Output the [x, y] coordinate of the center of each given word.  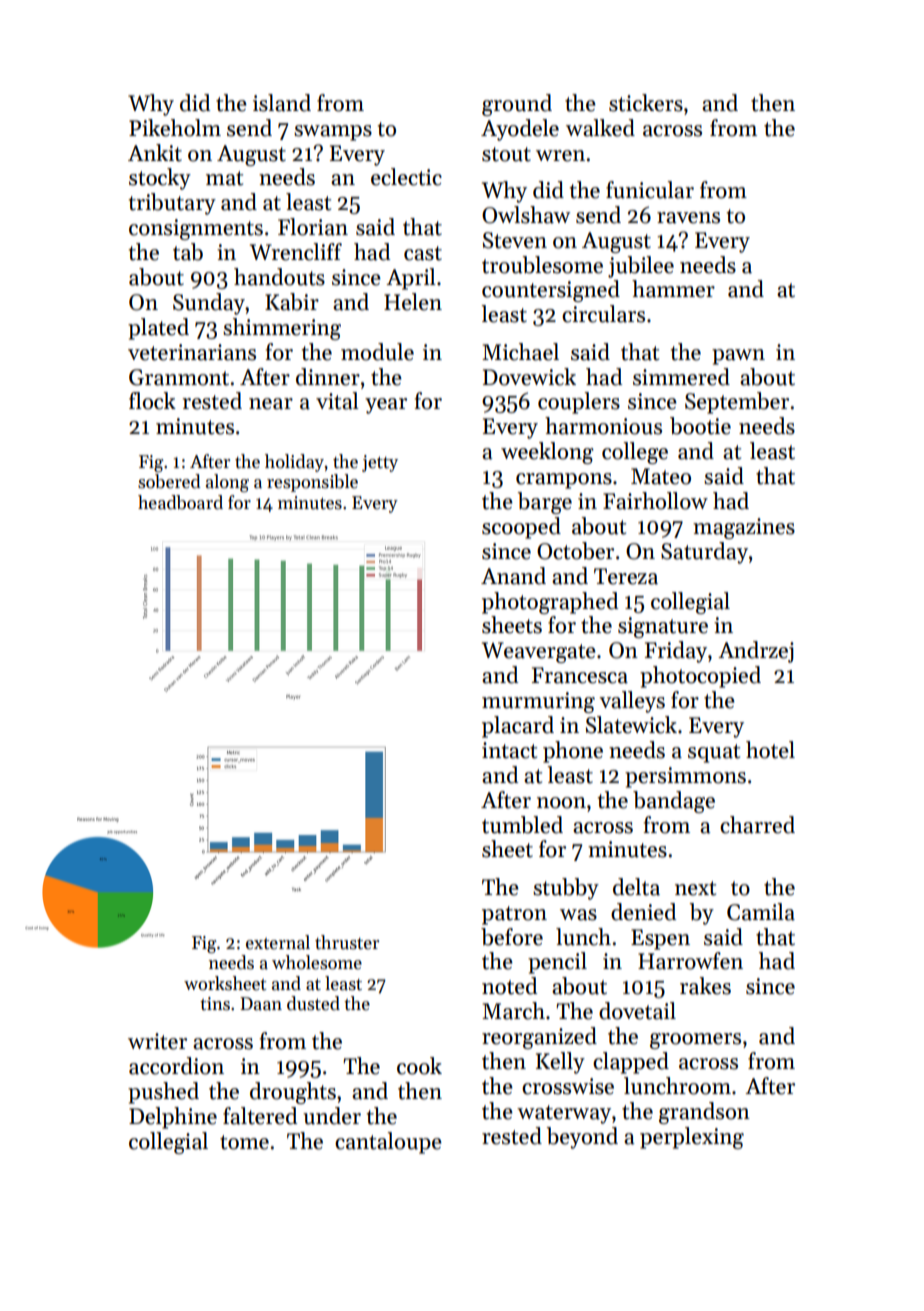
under [332, 1116]
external [278, 942]
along [227, 483]
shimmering [282, 329]
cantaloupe [388, 1143]
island [282, 103]
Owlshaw [526, 215]
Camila [761, 912]
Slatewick [631, 725]
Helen [413, 302]
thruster [347, 942]
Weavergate [539, 652]
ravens [688, 218]
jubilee [641, 267]
